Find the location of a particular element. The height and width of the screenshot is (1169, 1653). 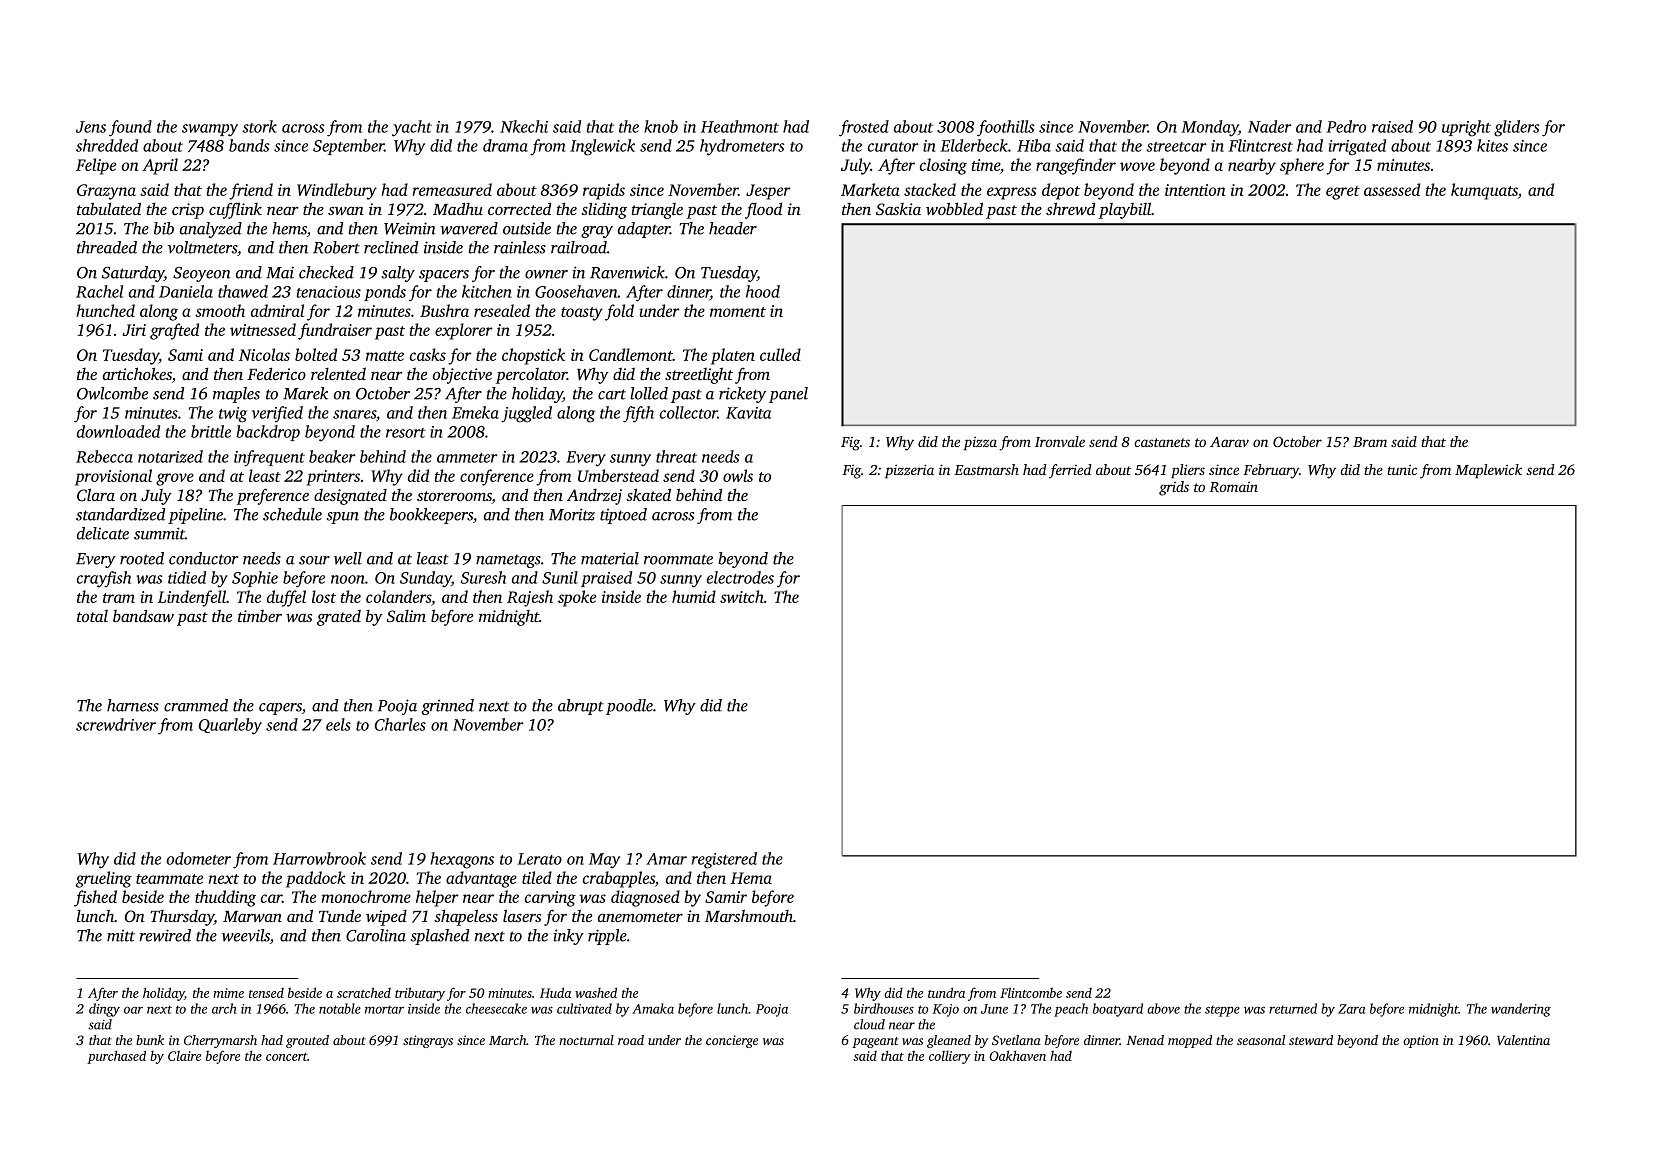

foothills is located at coordinates (1005, 128).
